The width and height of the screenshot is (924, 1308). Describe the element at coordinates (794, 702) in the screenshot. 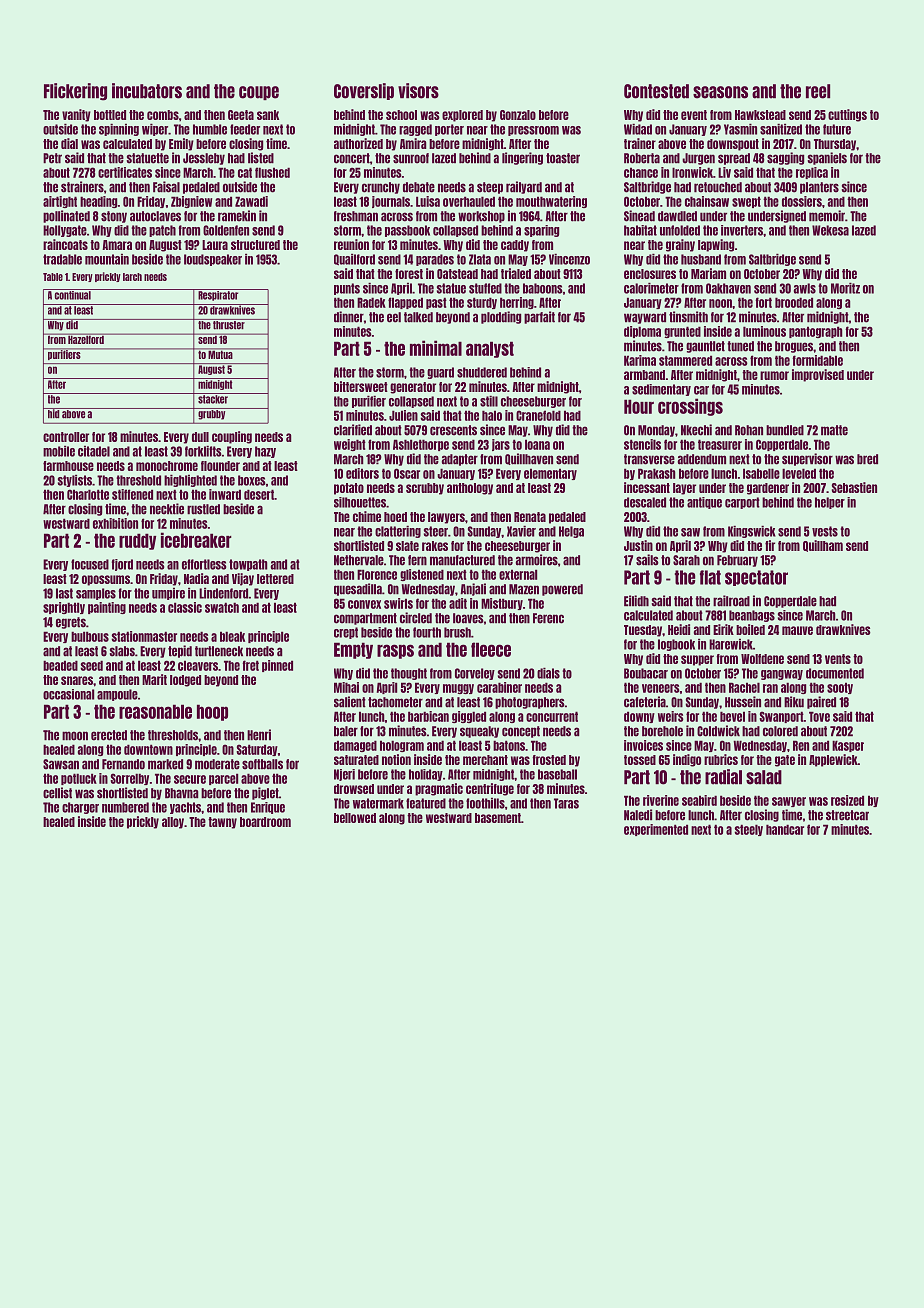

I see `Riku` at that location.
